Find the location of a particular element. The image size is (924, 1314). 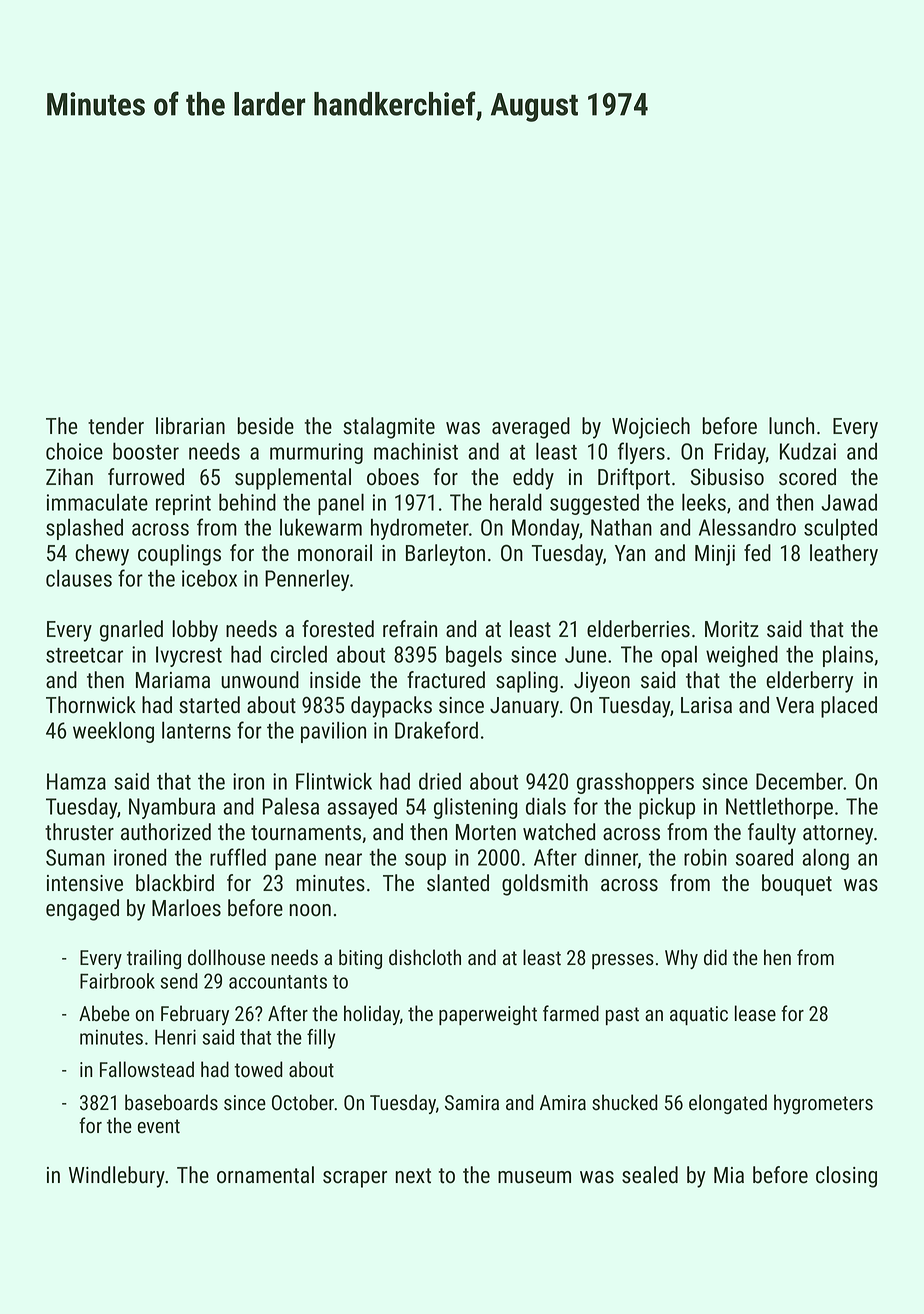

lobby is located at coordinates (195, 631).
